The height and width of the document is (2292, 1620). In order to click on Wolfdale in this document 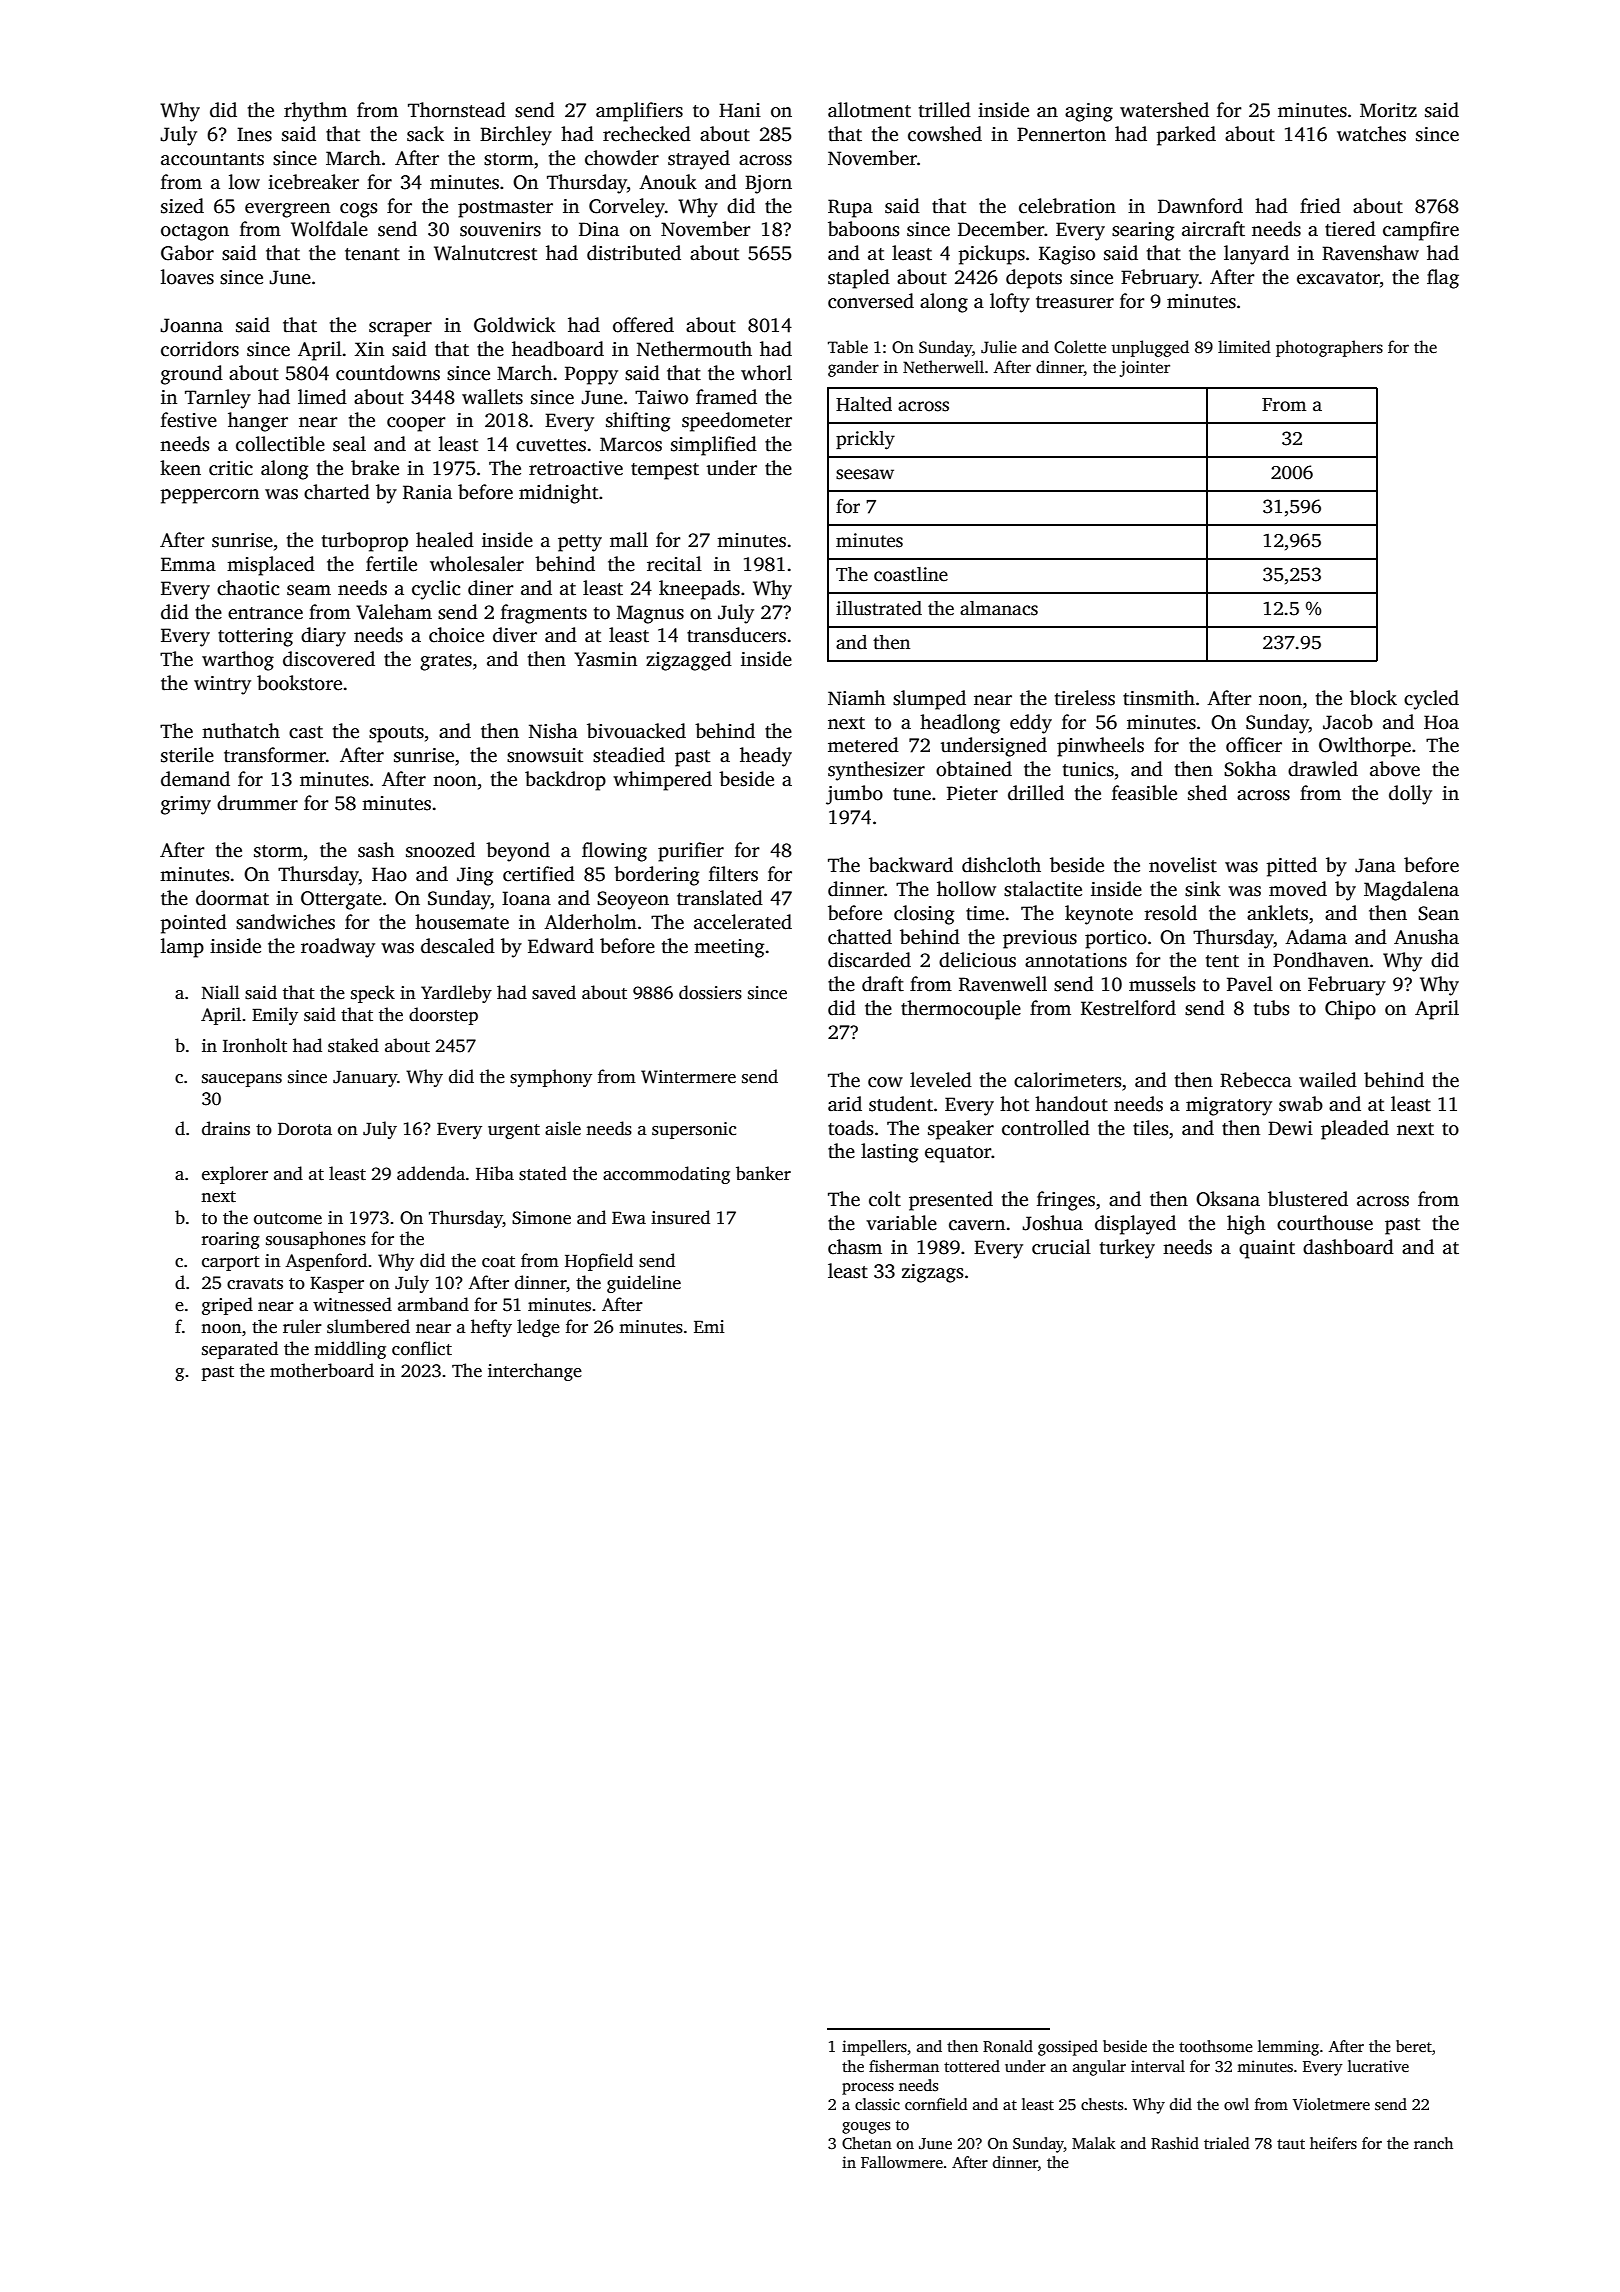, I will do `click(329, 229)`.
